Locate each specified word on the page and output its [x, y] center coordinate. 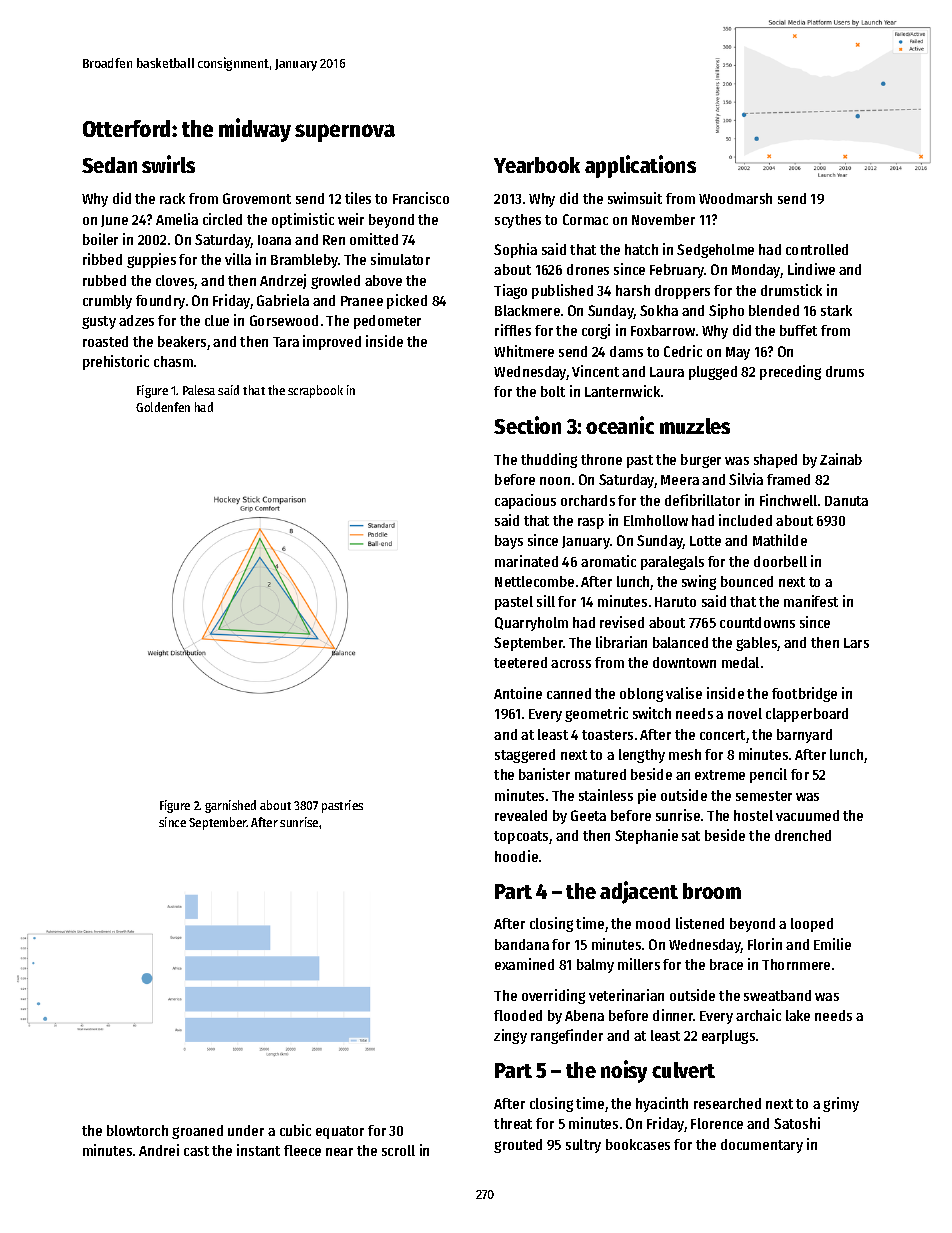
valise [684, 693]
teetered [520, 662]
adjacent [639, 892]
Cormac [585, 219]
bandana [522, 944]
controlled [817, 249]
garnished [230, 806]
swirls [168, 164]
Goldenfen [163, 407]
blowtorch [137, 1130]
